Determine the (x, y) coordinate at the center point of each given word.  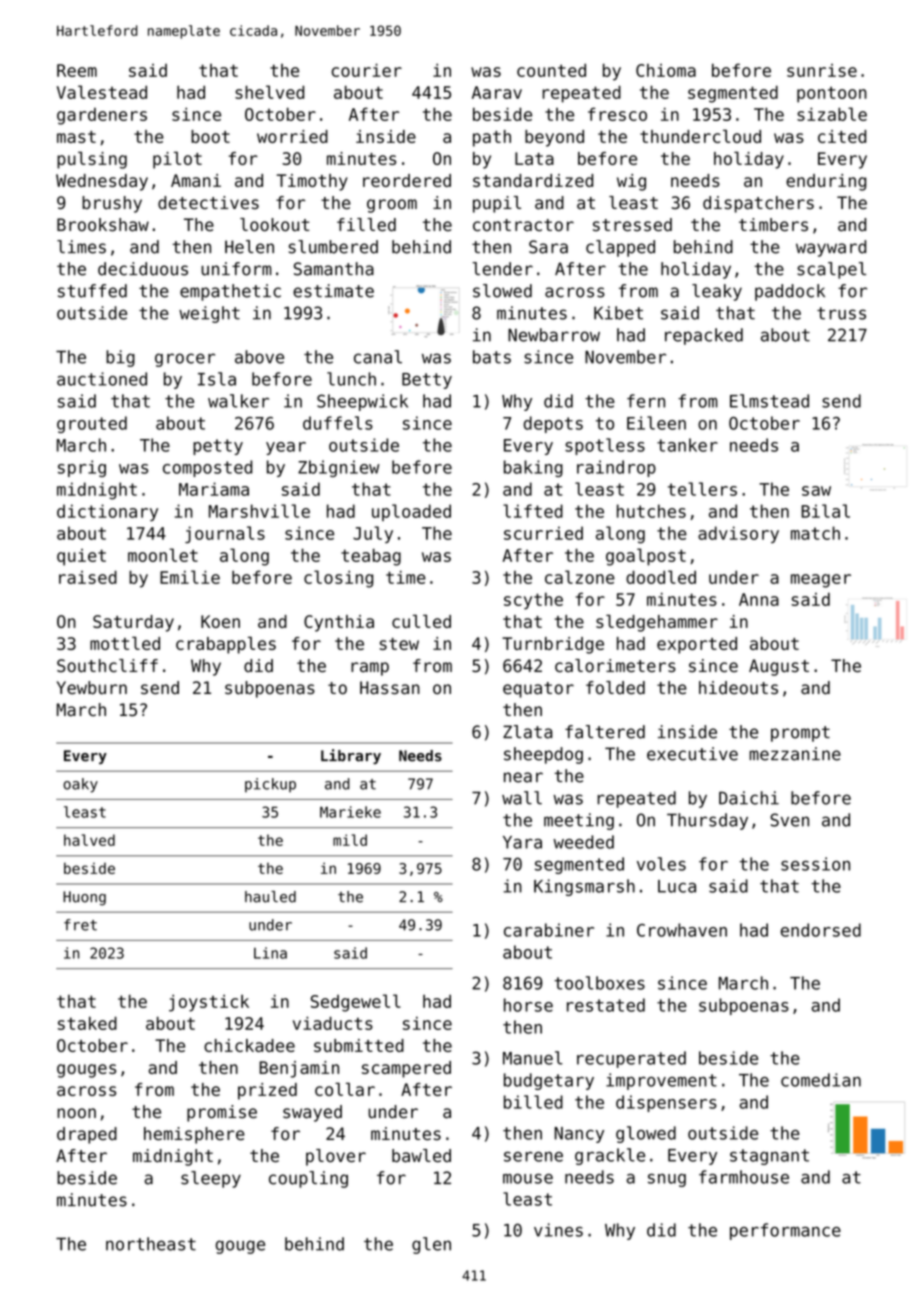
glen (431, 1245)
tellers (702, 489)
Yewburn (92, 688)
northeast (151, 1244)
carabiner (549, 930)
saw (816, 491)
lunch (351, 379)
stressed (632, 225)
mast (76, 137)
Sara (548, 247)
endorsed (821, 930)
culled (421, 621)
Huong (84, 898)
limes (81, 247)
